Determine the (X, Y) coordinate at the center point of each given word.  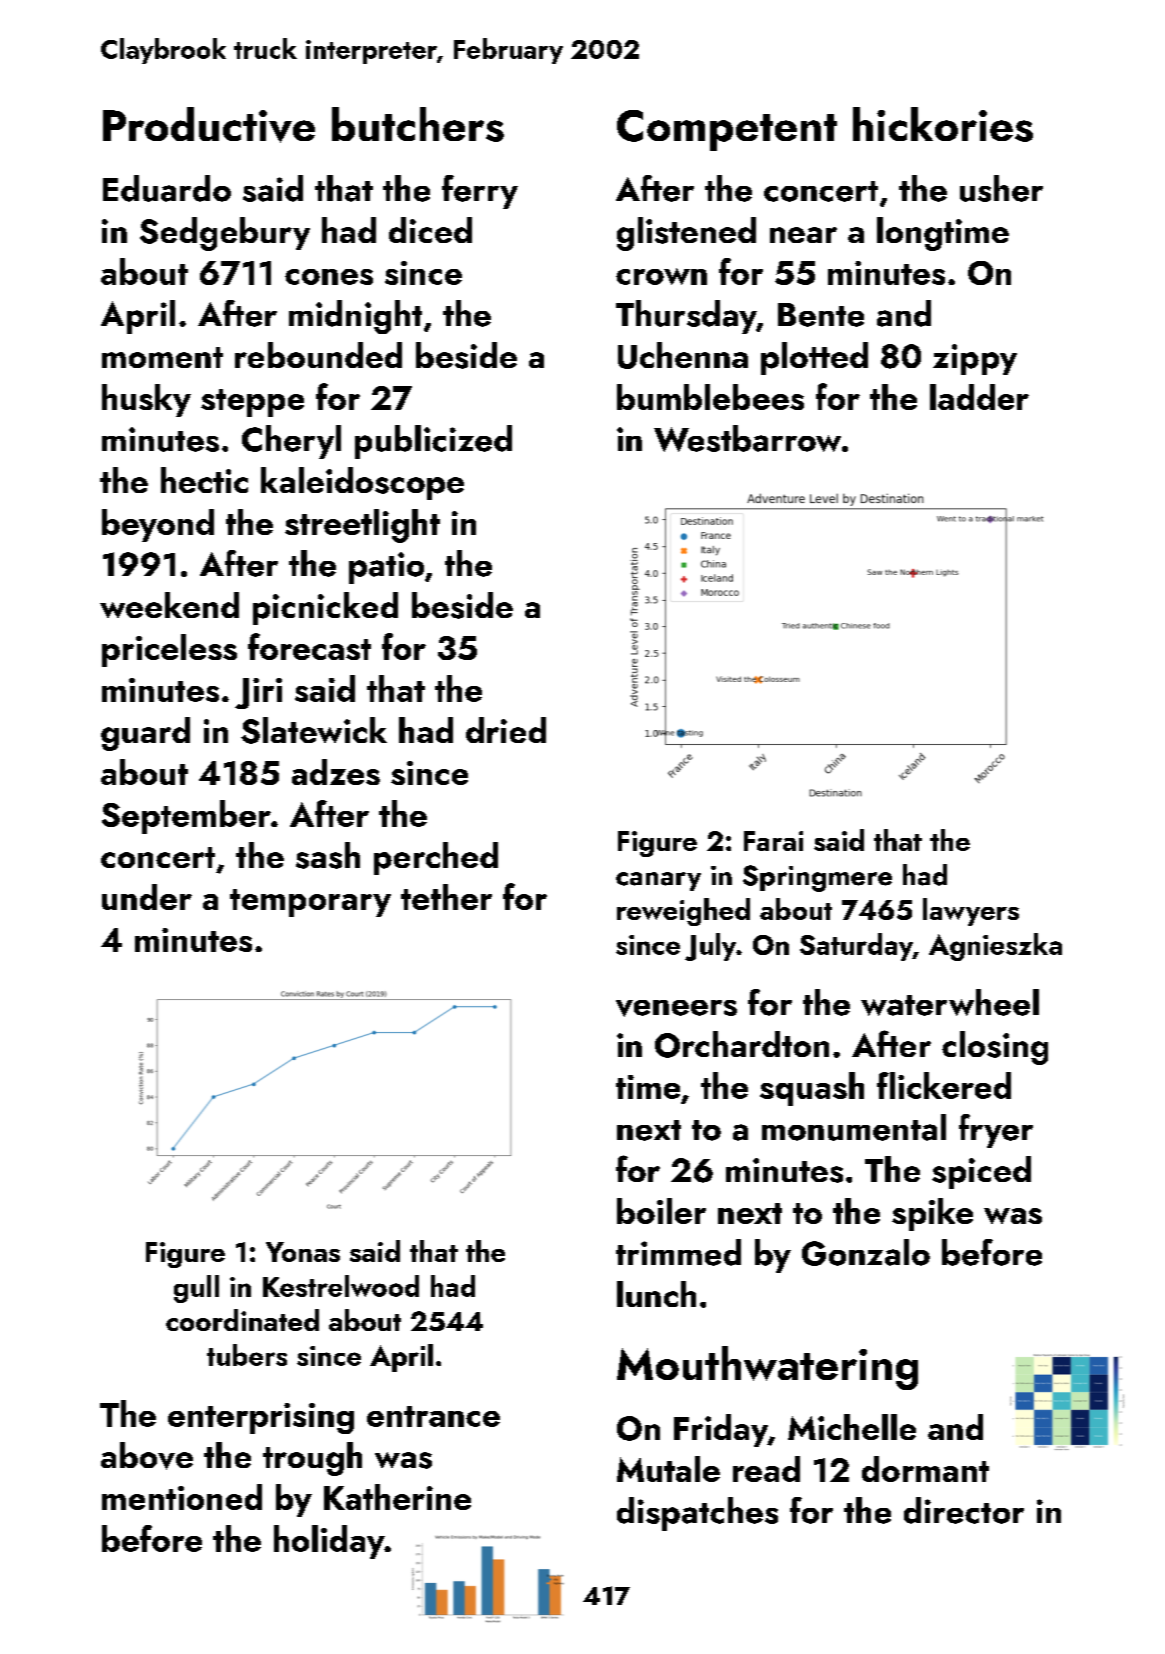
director (964, 1510)
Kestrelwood (341, 1286)
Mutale (668, 1469)
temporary (310, 903)
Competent (727, 130)
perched (436, 858)
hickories (943, 124)
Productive (209, 125)
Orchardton (742, 1044)
